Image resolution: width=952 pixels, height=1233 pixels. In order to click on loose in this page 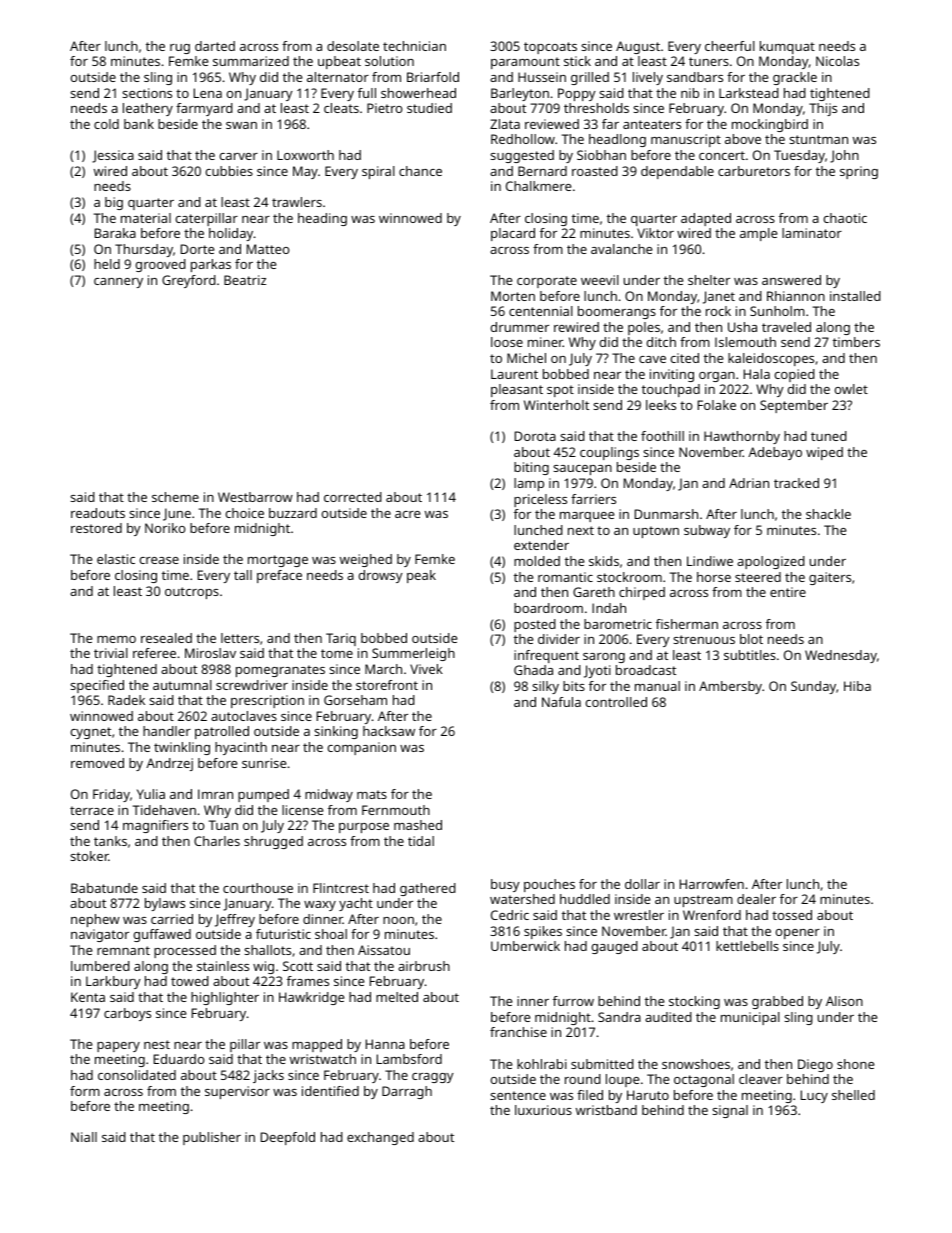, I will do `click(507, 342)`.
